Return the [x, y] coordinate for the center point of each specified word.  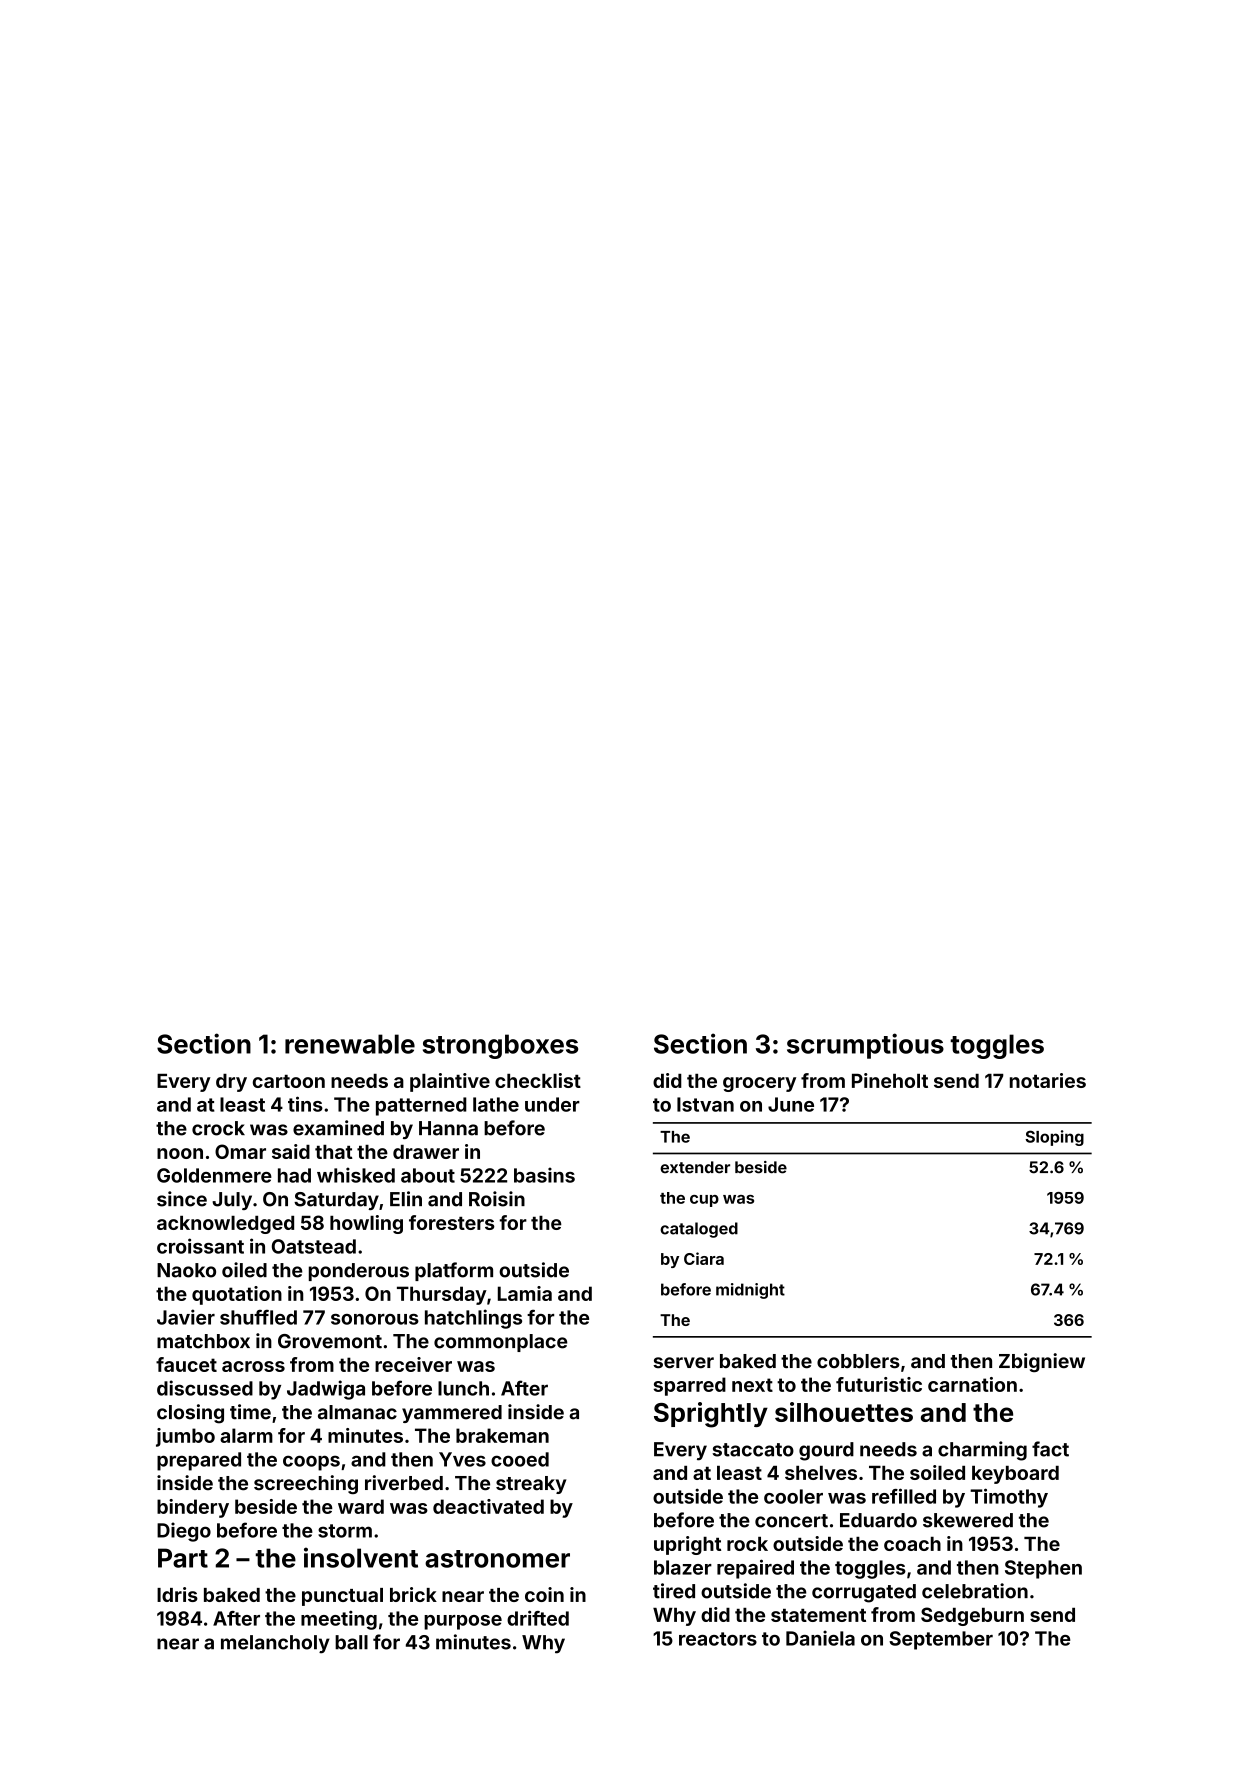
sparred [689, 1386]
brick [413, 1594]
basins [544, 1175]
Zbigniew [1042, 1362]
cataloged [699, 1230]
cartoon [289, 1081]
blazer [683, 1567]
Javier [186, 1317]
